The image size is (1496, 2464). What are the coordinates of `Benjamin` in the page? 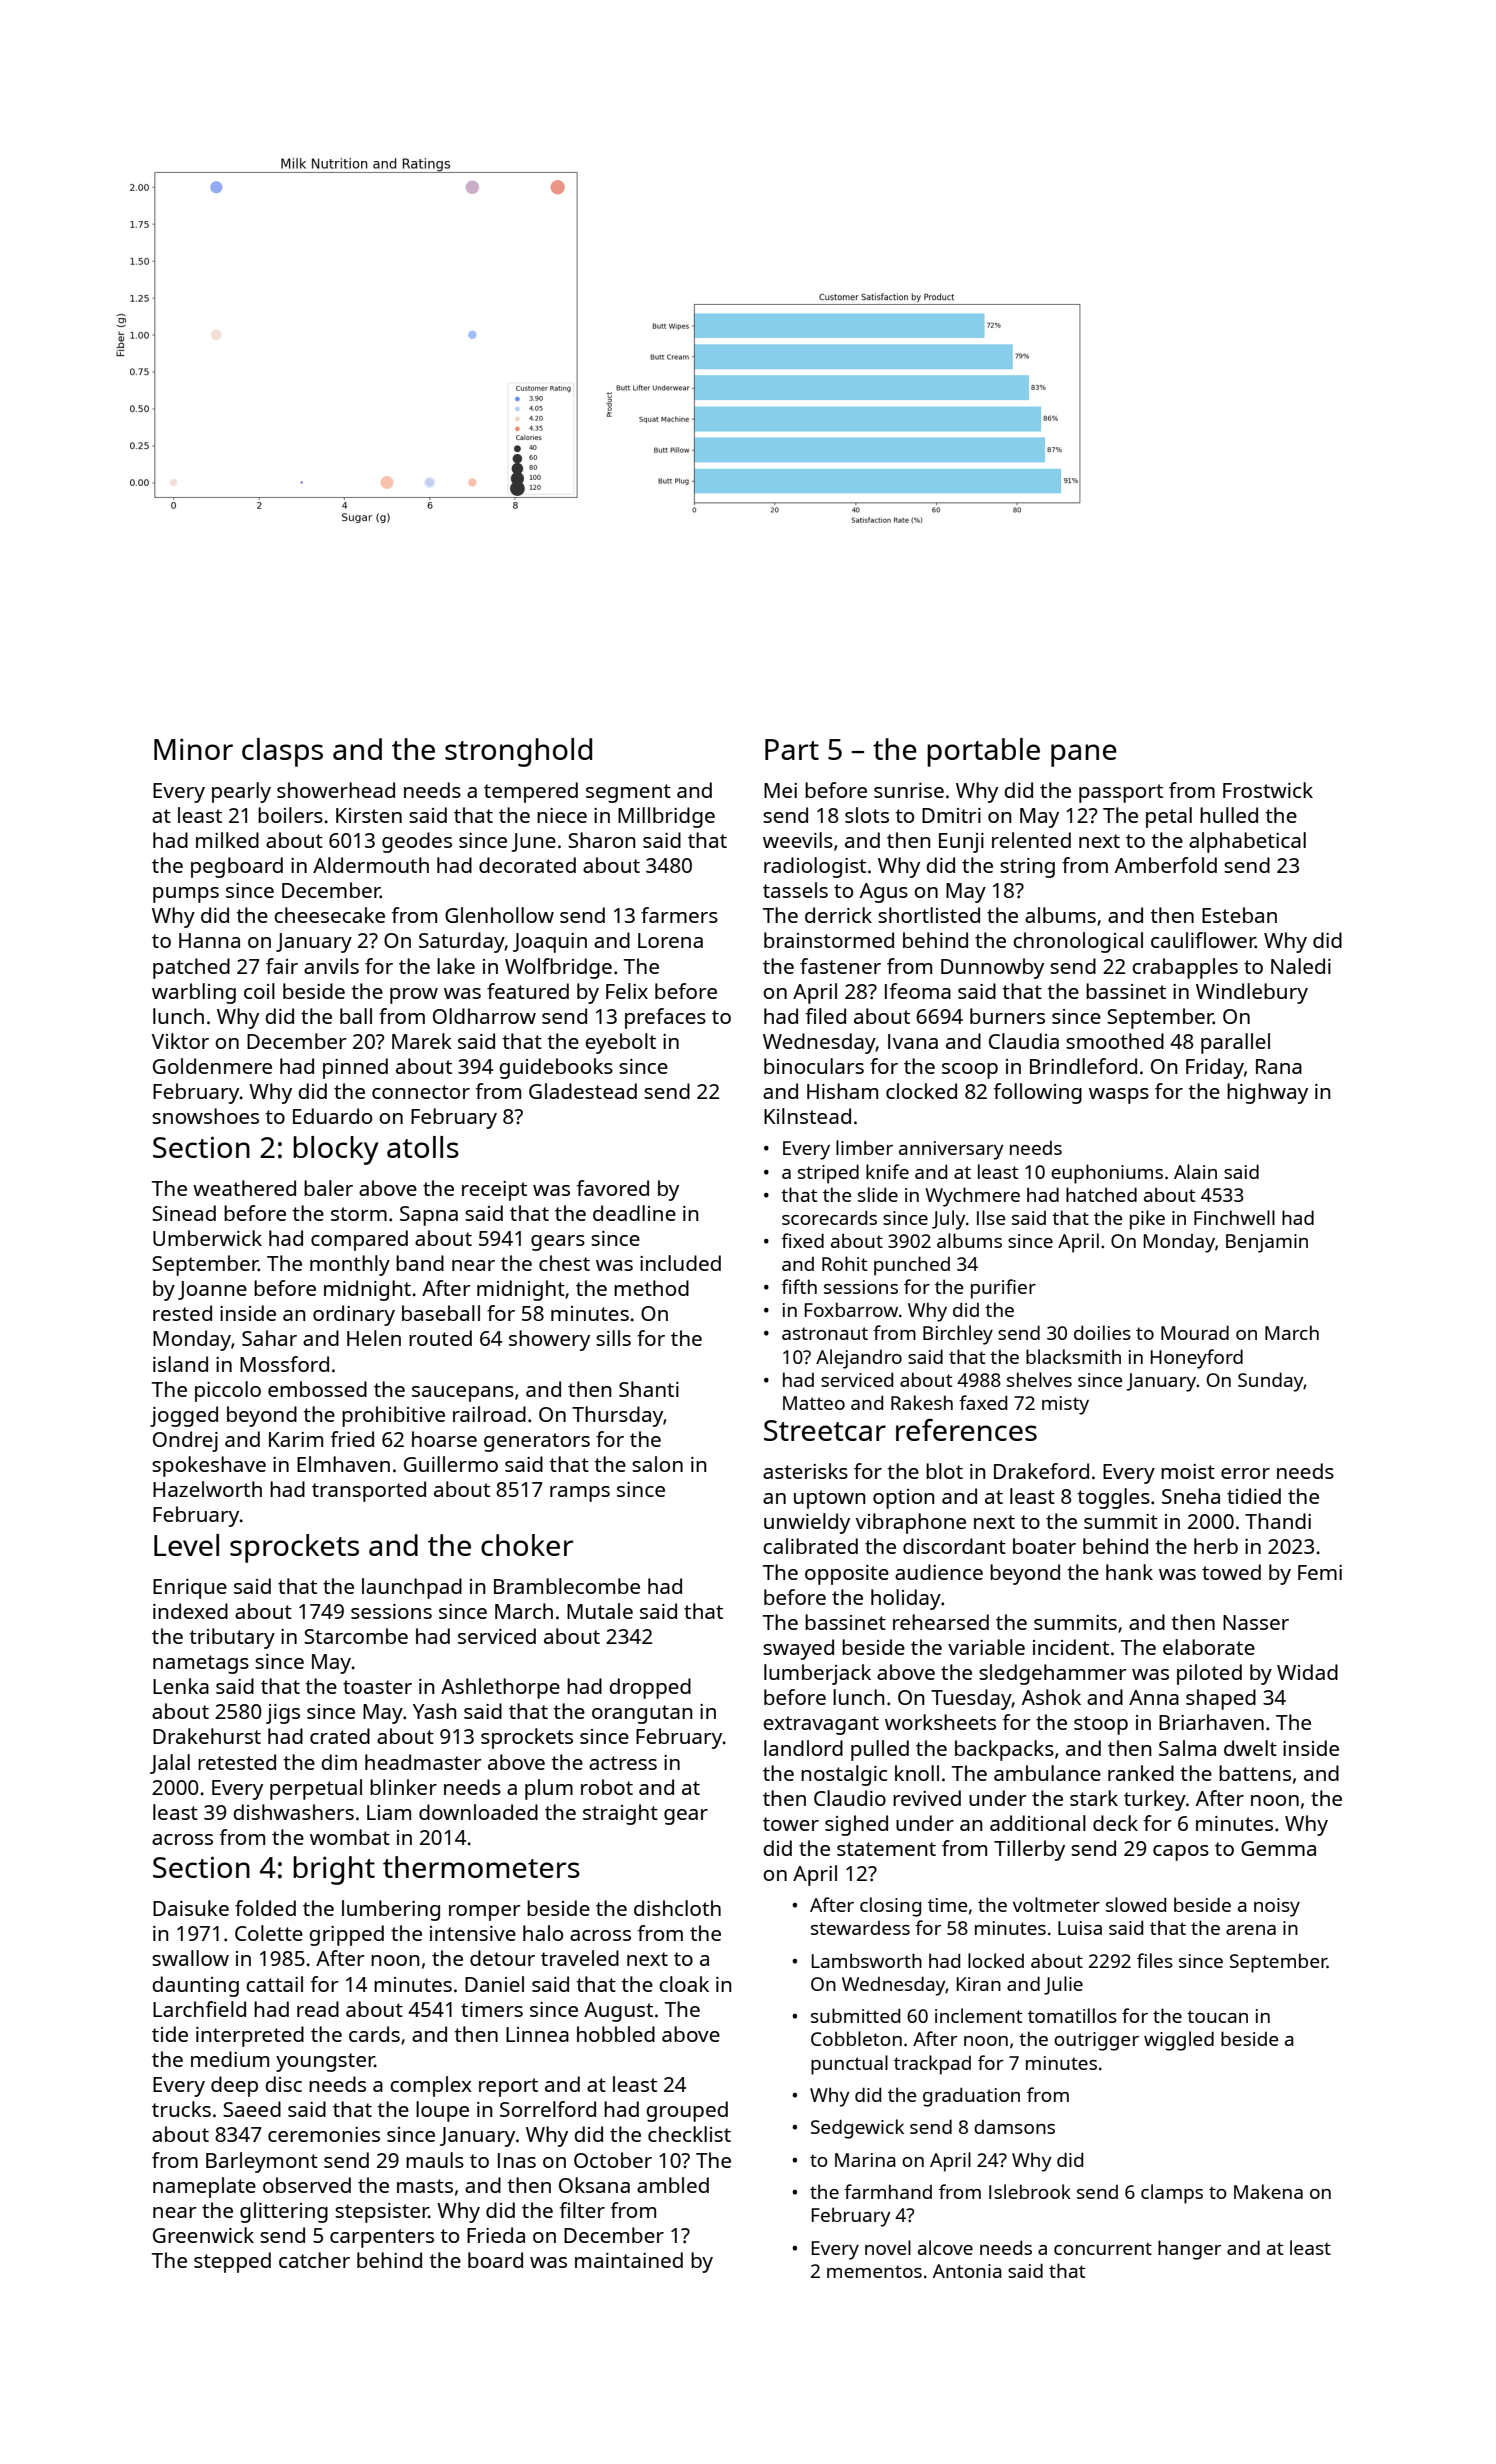 It's located at (1267, 1243).
